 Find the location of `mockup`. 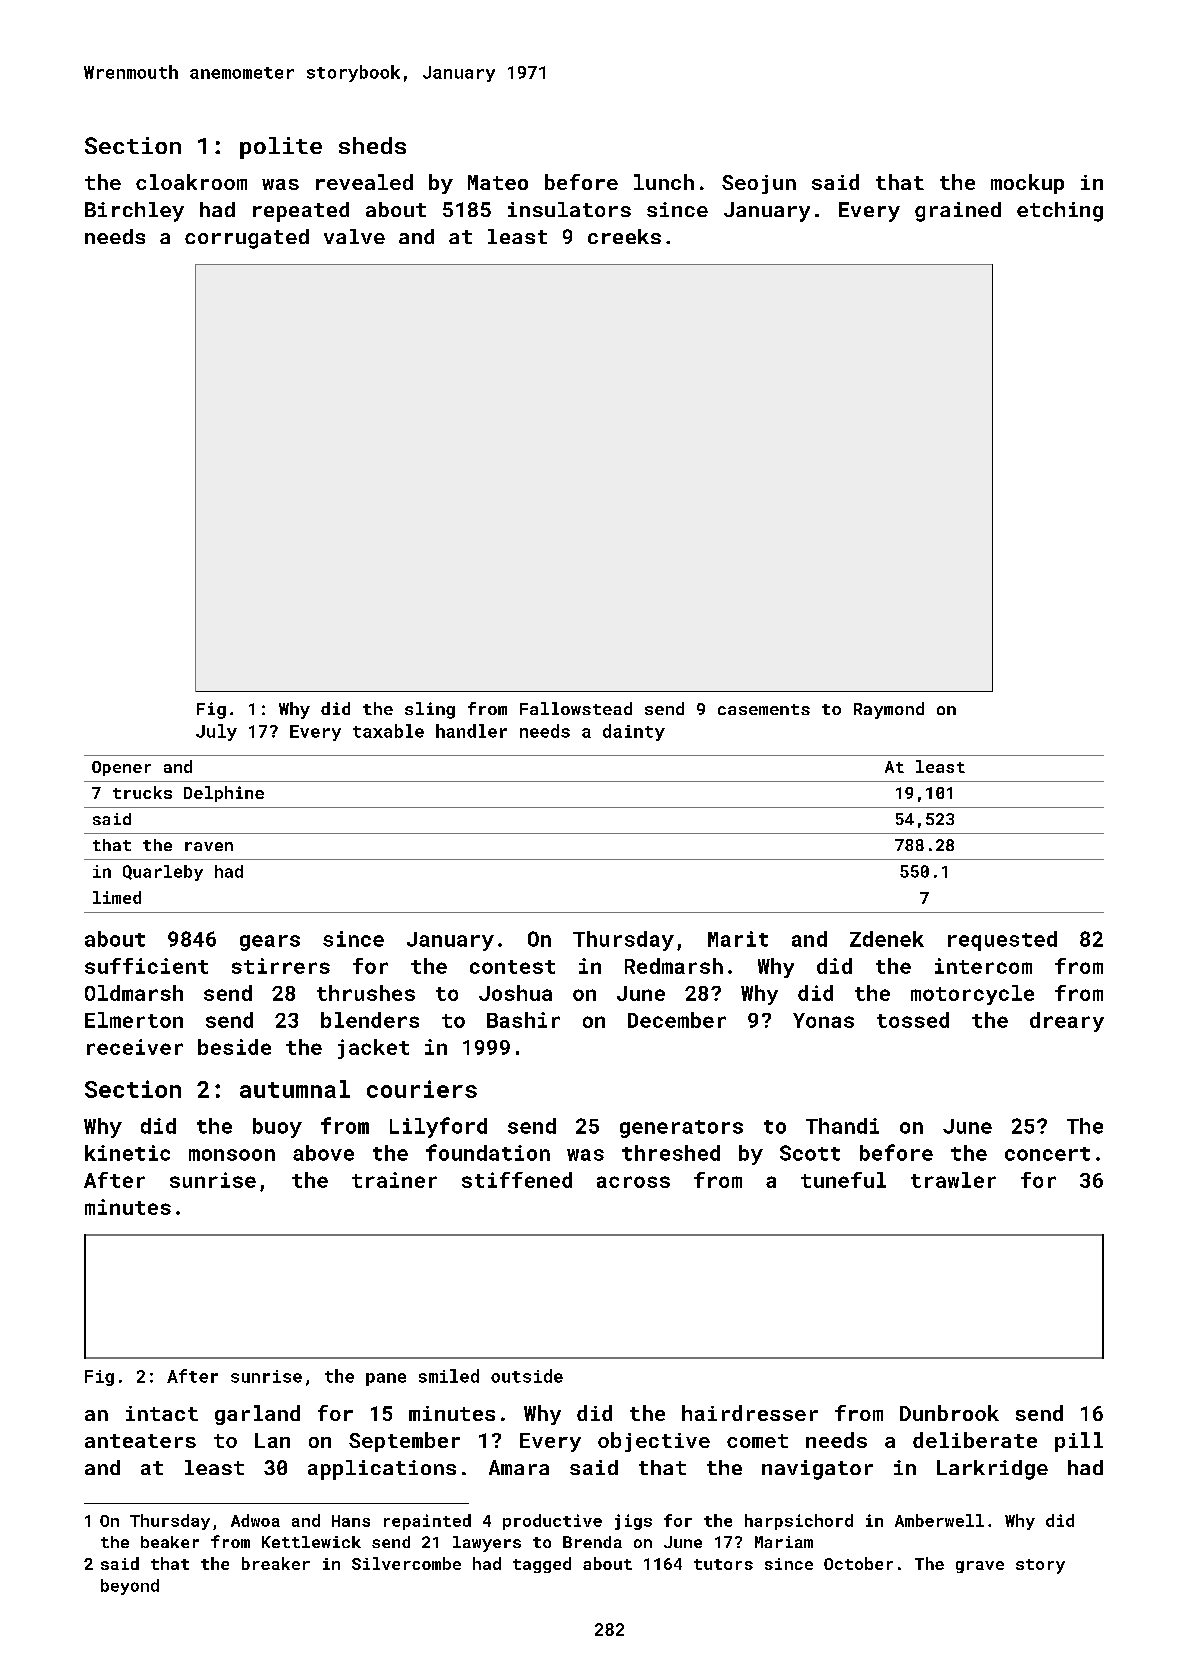

mockup is located at coordinates (1027, 184).
